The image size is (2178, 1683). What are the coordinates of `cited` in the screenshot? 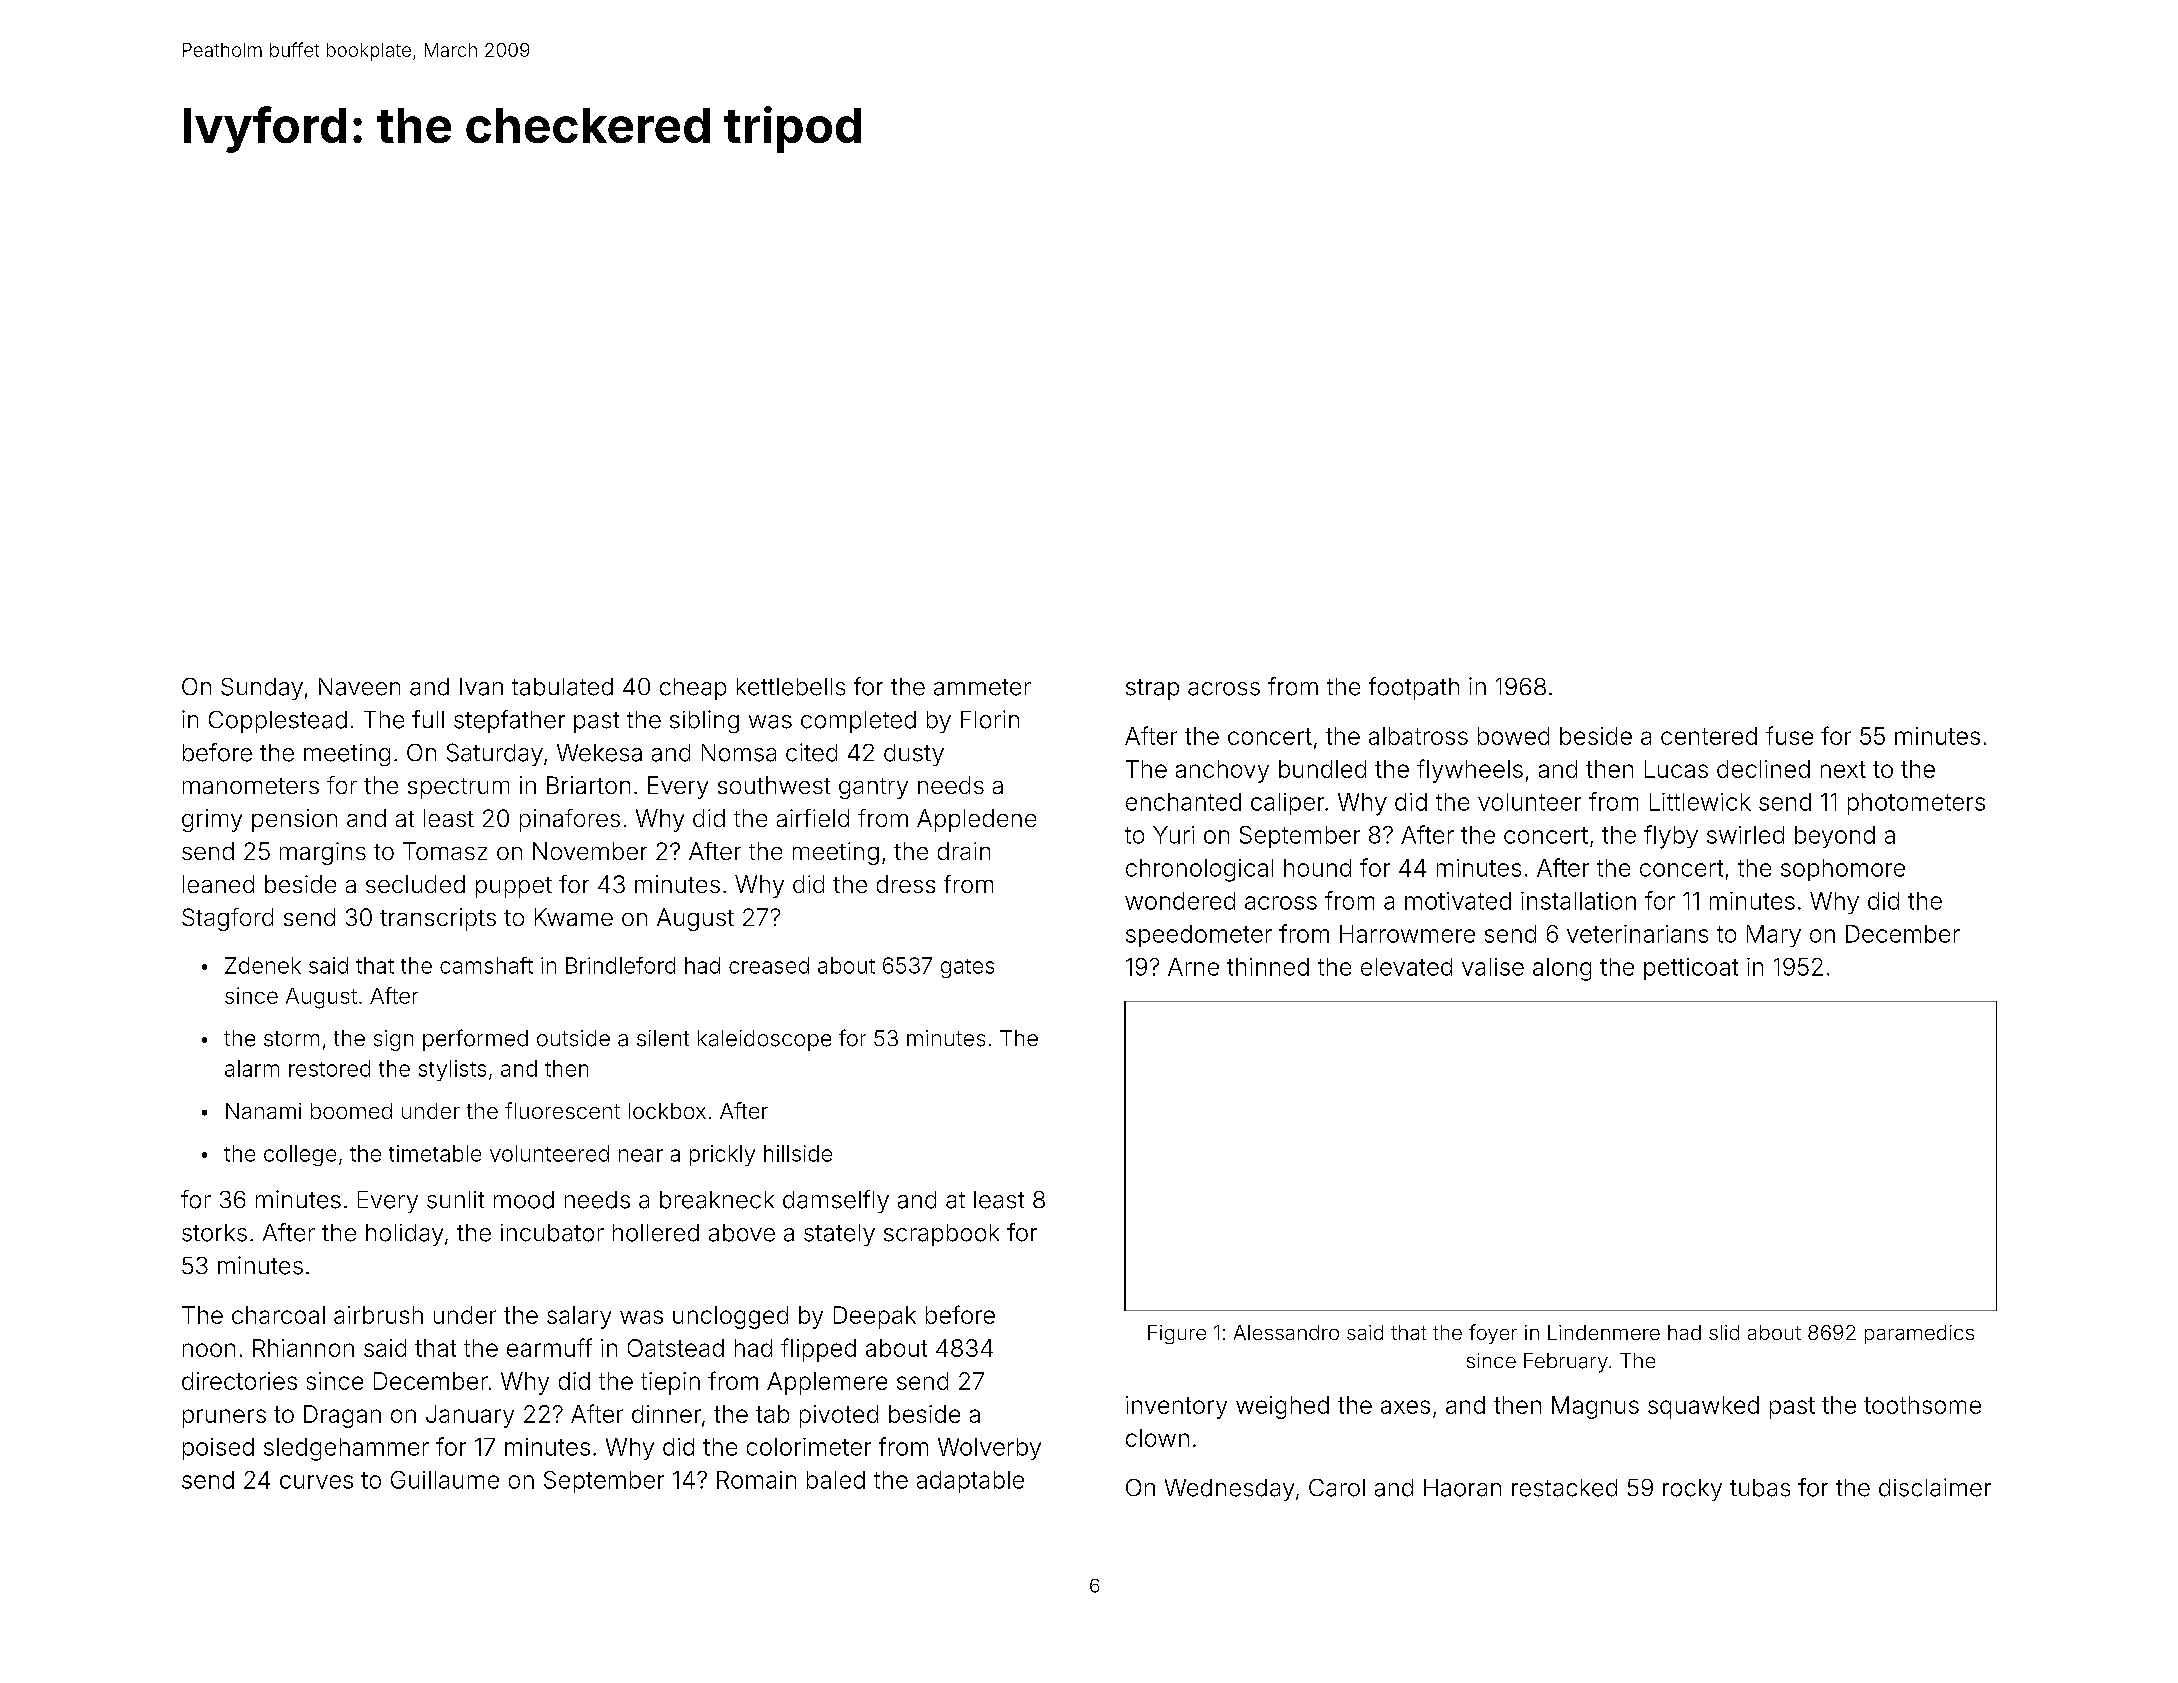 It's located at (811, 752).
